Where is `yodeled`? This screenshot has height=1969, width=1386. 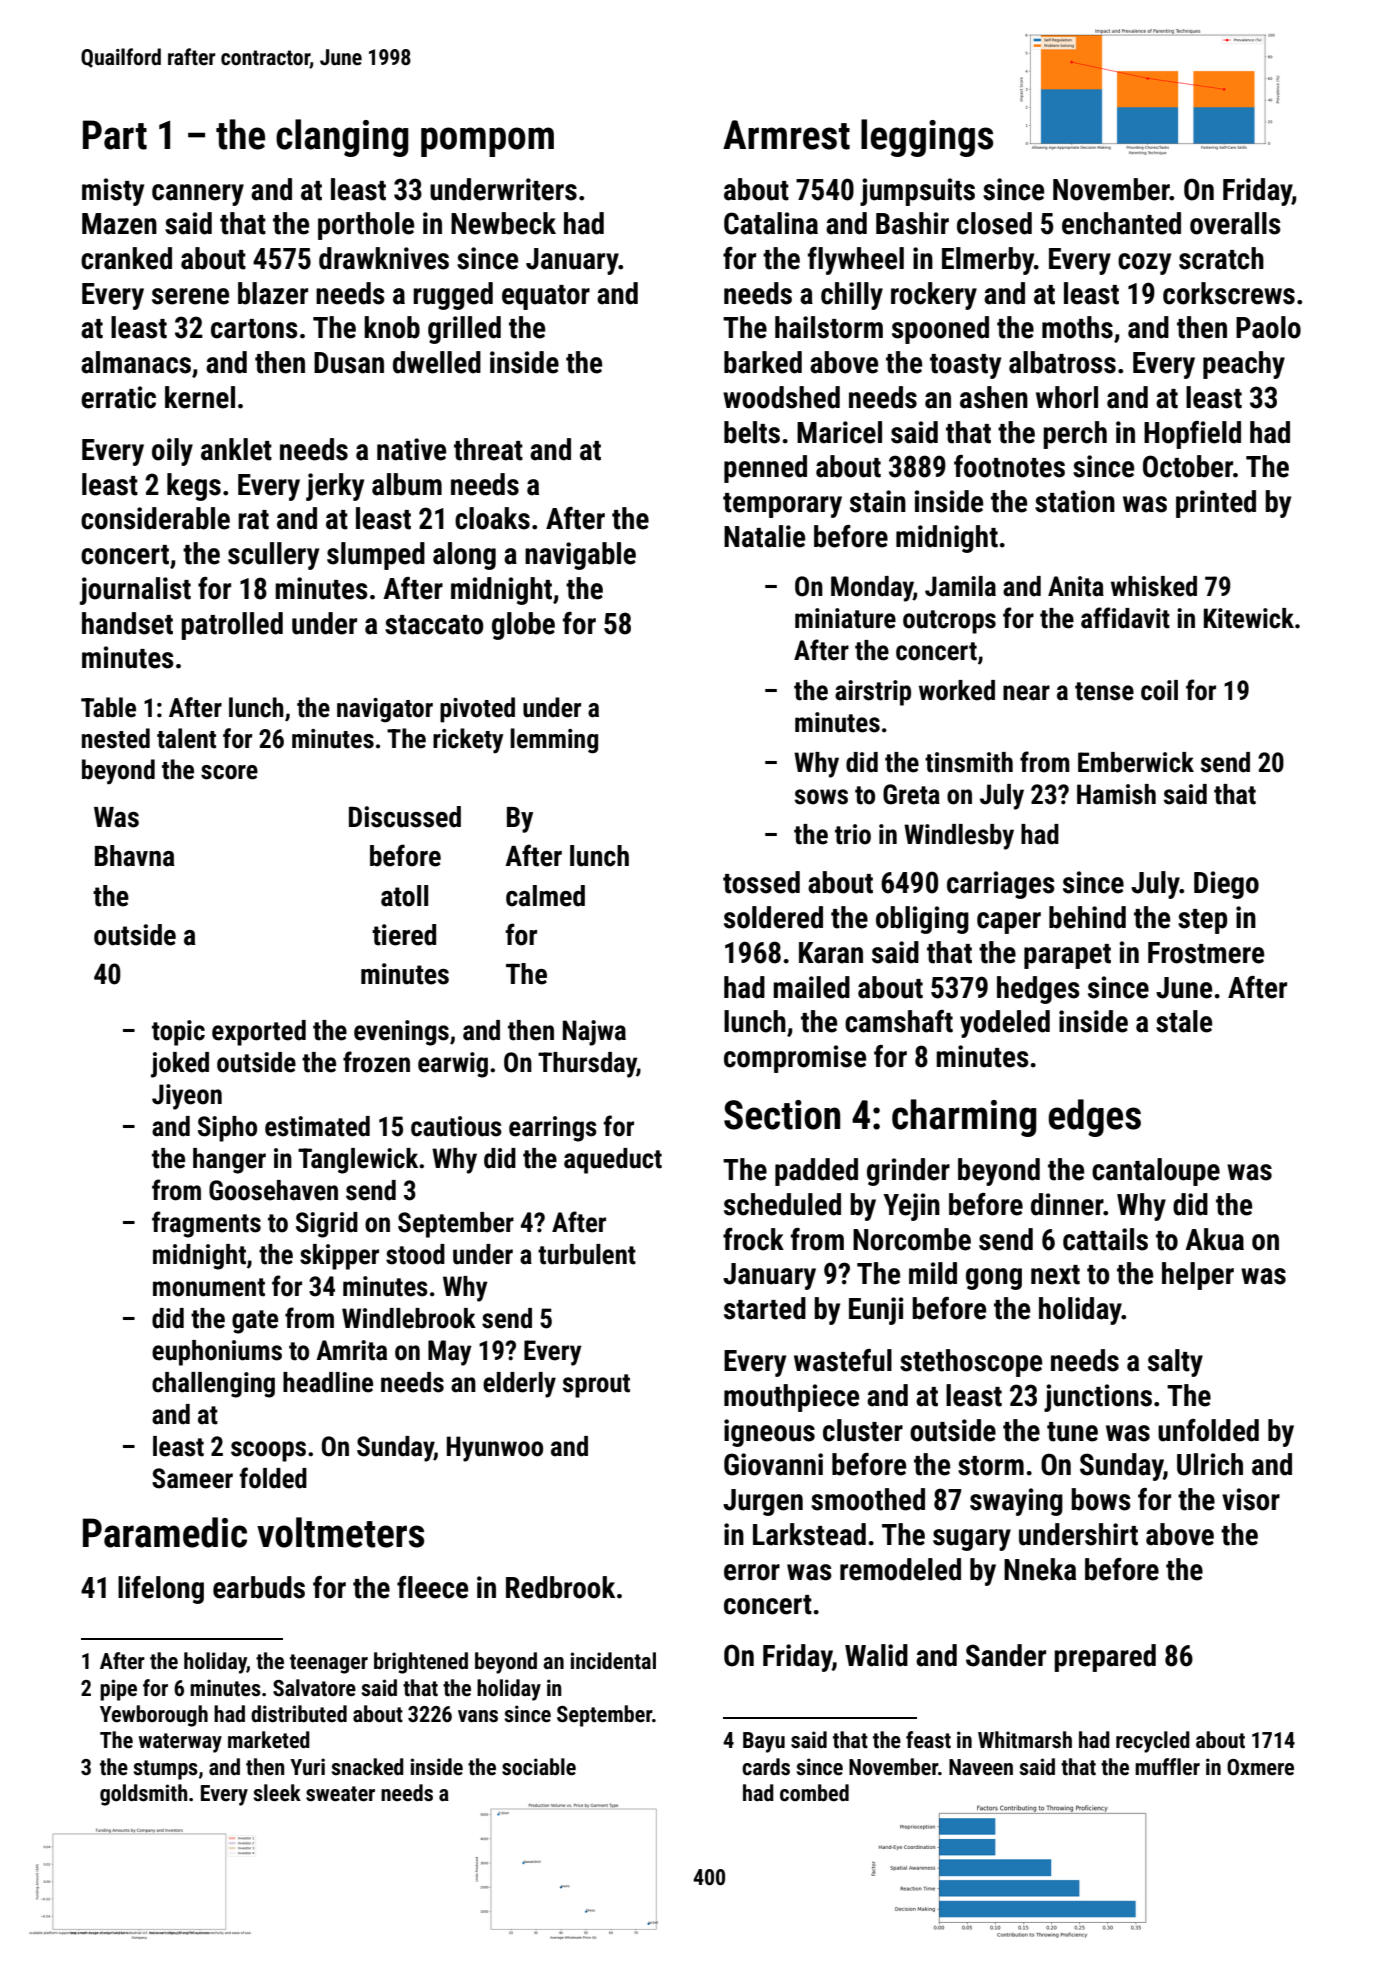
yodeled is located at coordinates (1005, 1024).
